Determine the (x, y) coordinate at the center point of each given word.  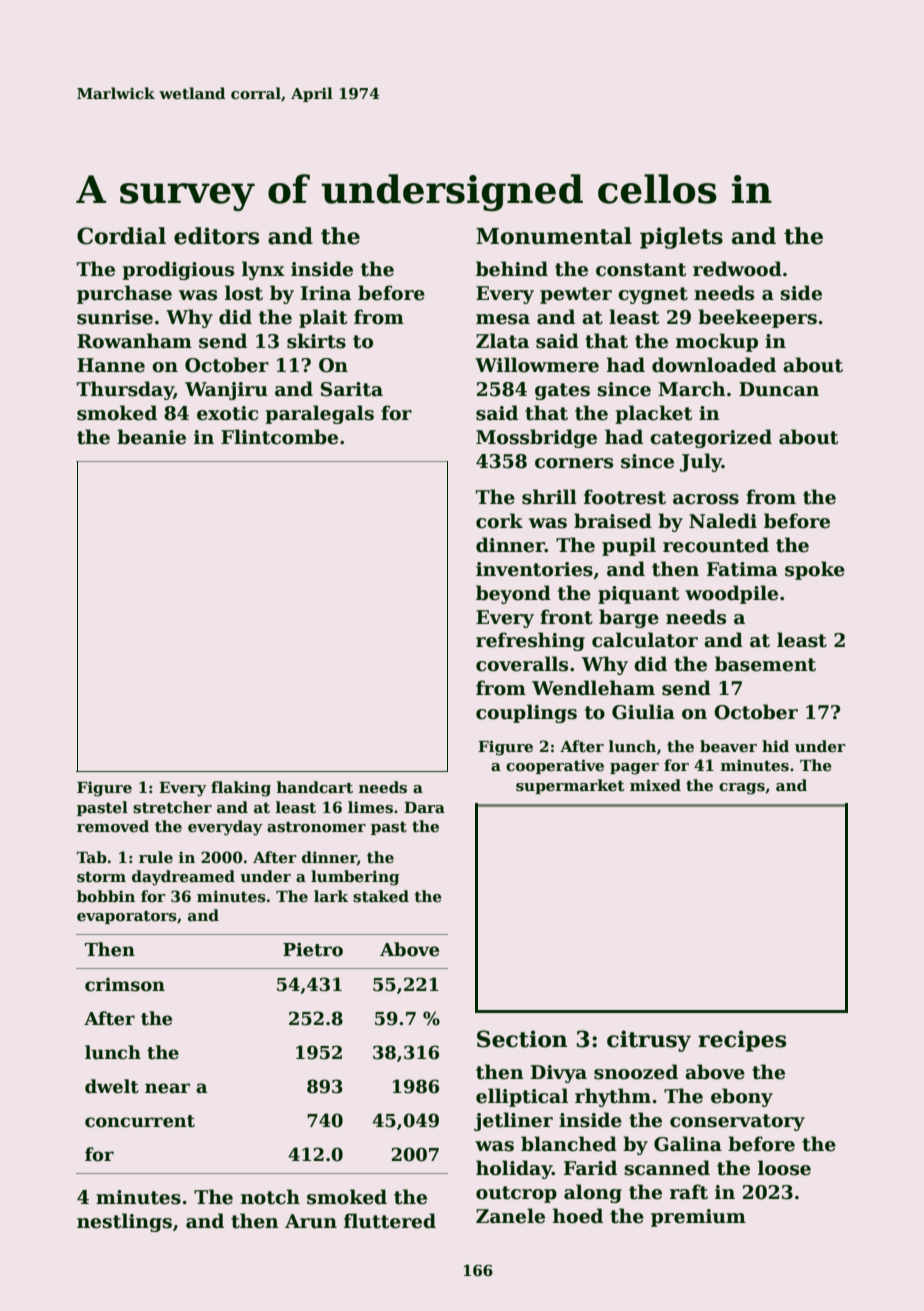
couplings (526, 713)
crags (742, 789)
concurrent (140, 1121)
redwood (737, 269)
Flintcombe (279, 437)
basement (765, 664)
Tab (91, 857)
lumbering (355, 878)
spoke (815, 570)
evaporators (127, 917)
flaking (241, 789)
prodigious (178, 270)
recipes (742, 1041)
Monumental (554, 236)
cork (499, 521)
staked (381, 896)
